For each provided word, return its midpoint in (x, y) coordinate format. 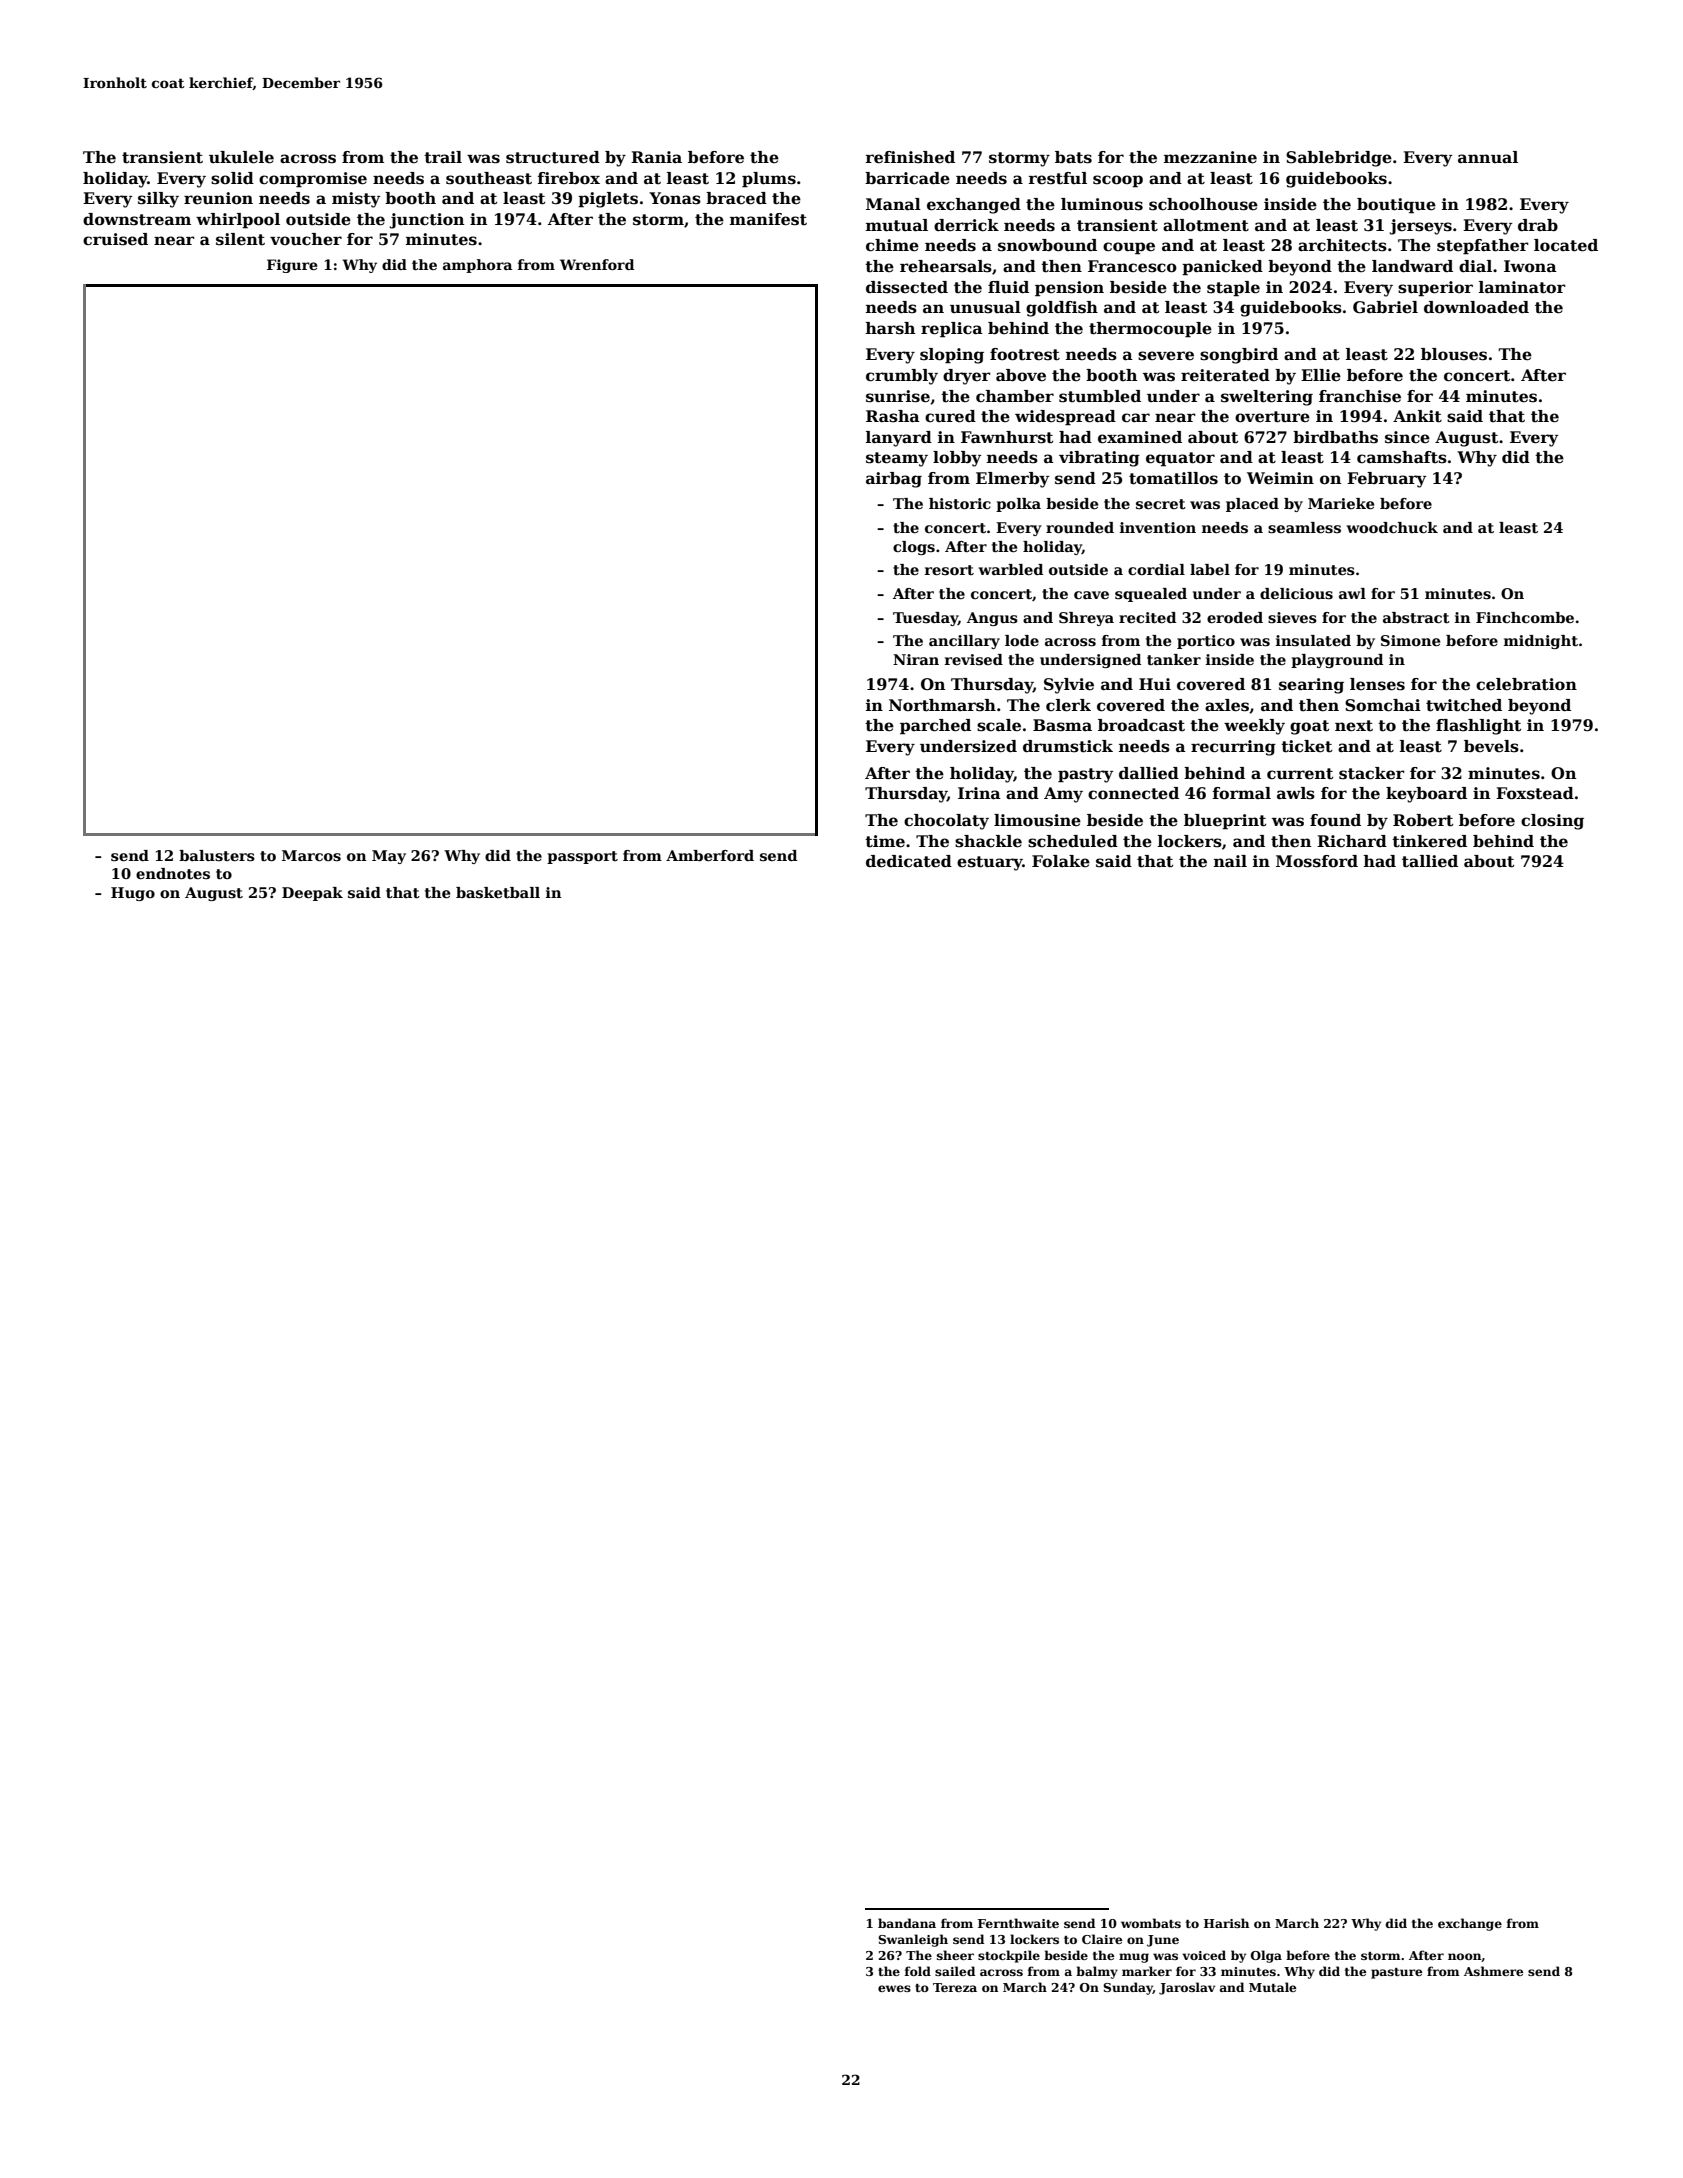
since (1407, 437)
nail (1230, 861)
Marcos (311, 855)
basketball (498, 892)
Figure (292, 266)
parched (935, 727)
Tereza (955, 1987)
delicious (1296, 593)
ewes (894, 1988)
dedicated (909, 861)
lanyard (899, 439)
